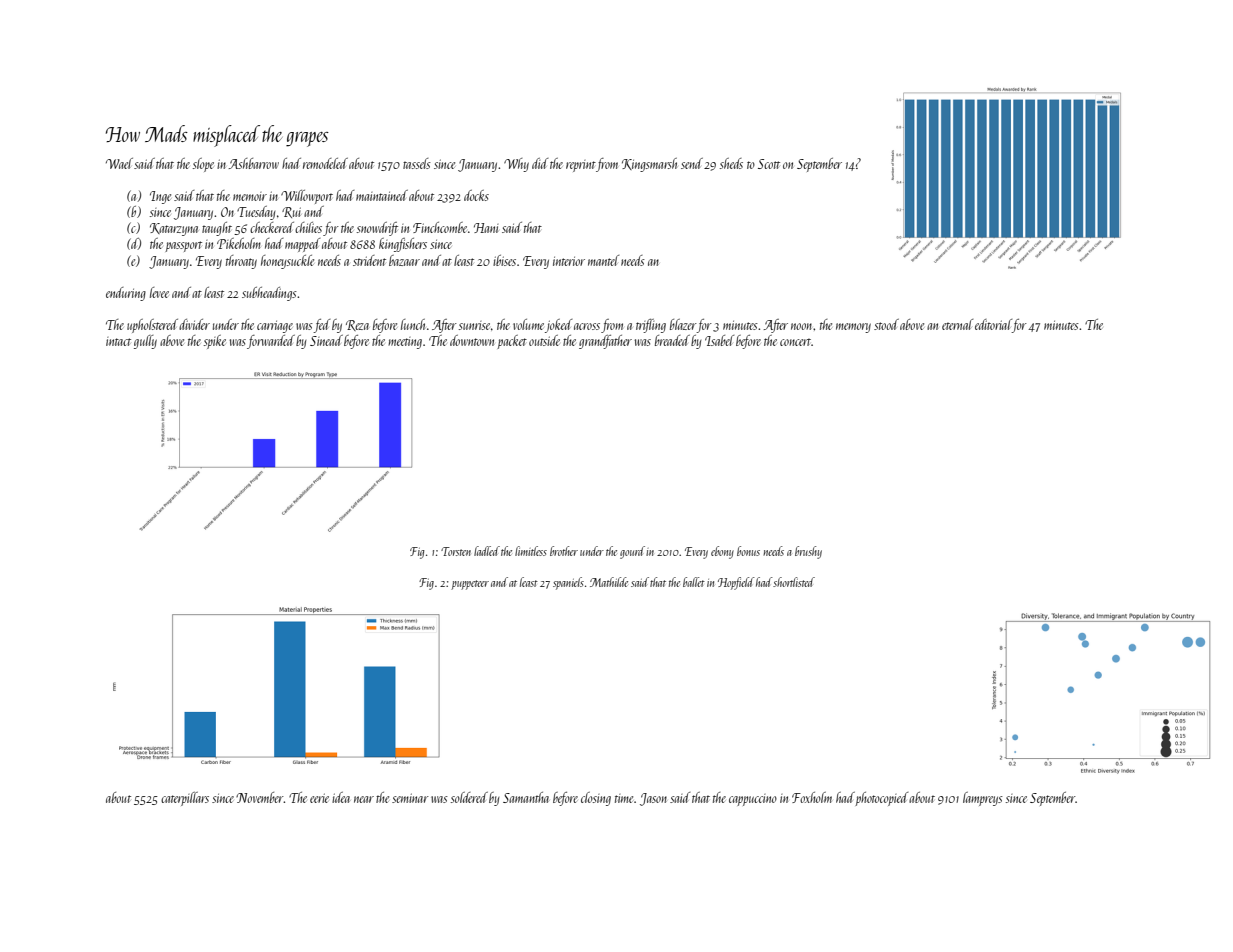 The height and width of the document is (952, 1233). What do you see at coordinates (185, 799) in the document?
I see `caterpillars` at bounding box center [185, 799].
